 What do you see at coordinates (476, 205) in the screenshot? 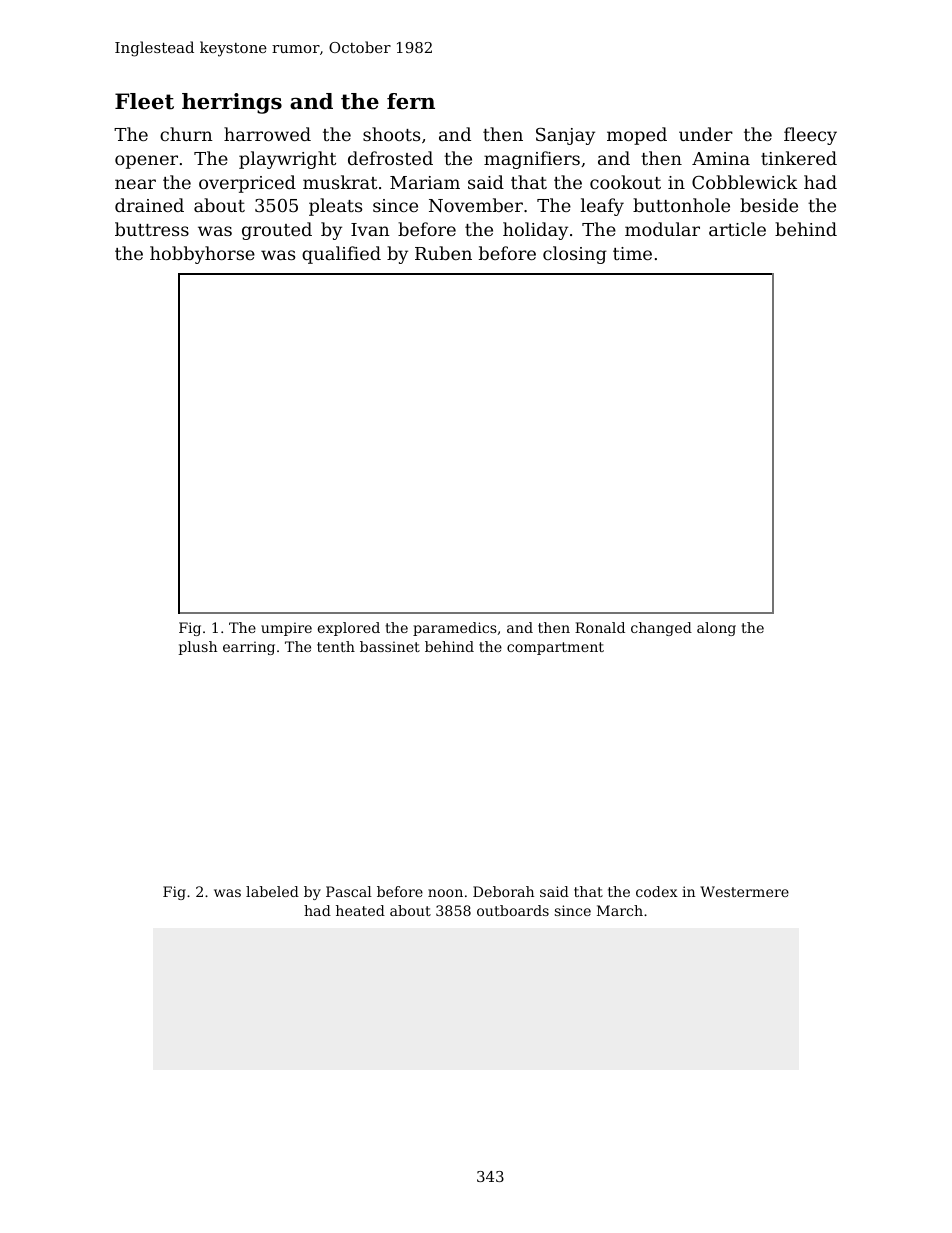
I see `November` at bounding box center [476, 205].
